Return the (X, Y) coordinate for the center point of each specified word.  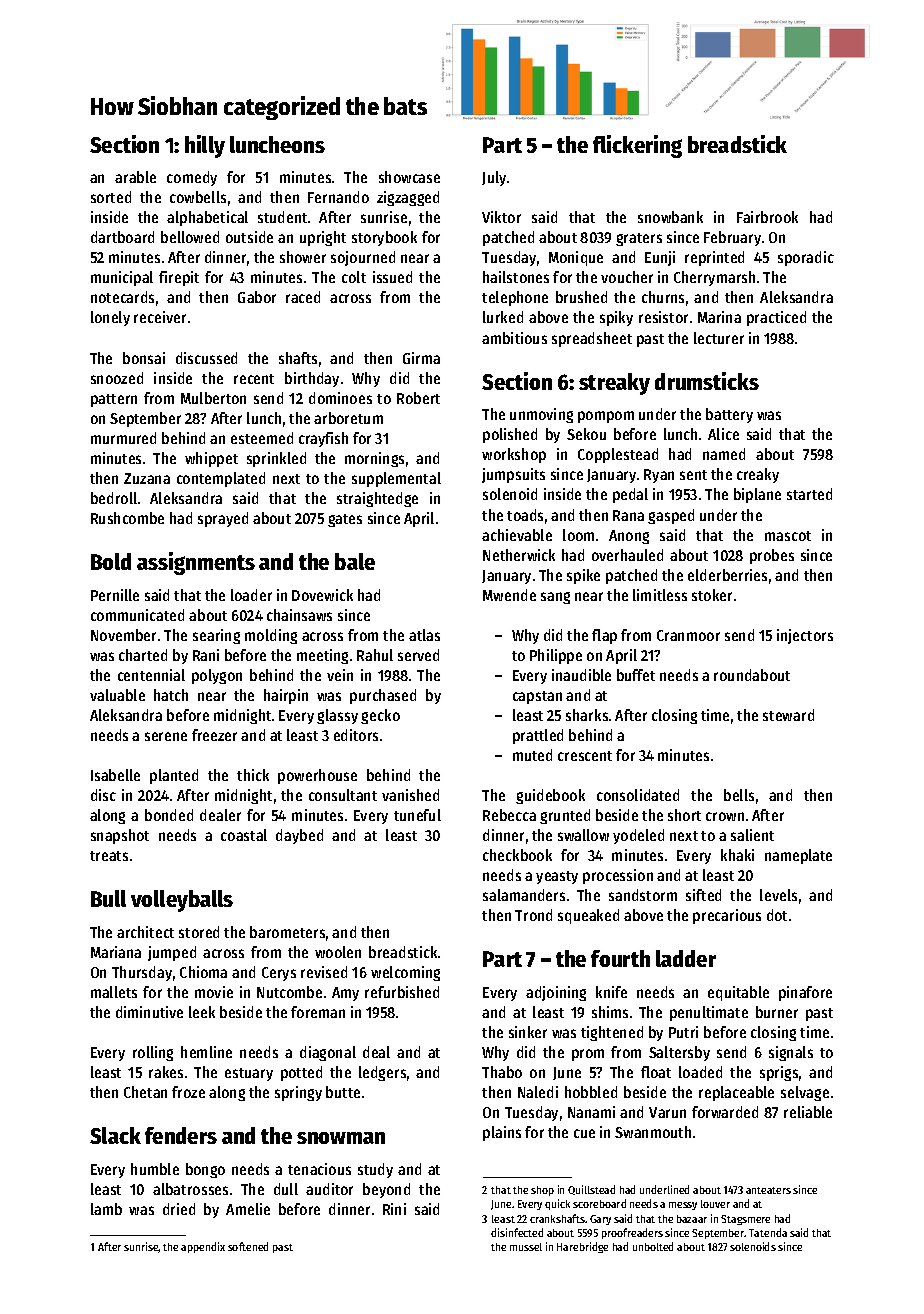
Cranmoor (688, 635)
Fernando (338, 197)
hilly (205, 146)
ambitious (514, 338)
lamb (106, 1209)
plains (502, 1133)
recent (254, 379)
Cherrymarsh (714, 278)
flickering (637, 146)
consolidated (638, 795)
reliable (808, 1112)
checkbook (517, 855)
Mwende (509, 595)
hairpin (286, 696)
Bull (108, 898)
